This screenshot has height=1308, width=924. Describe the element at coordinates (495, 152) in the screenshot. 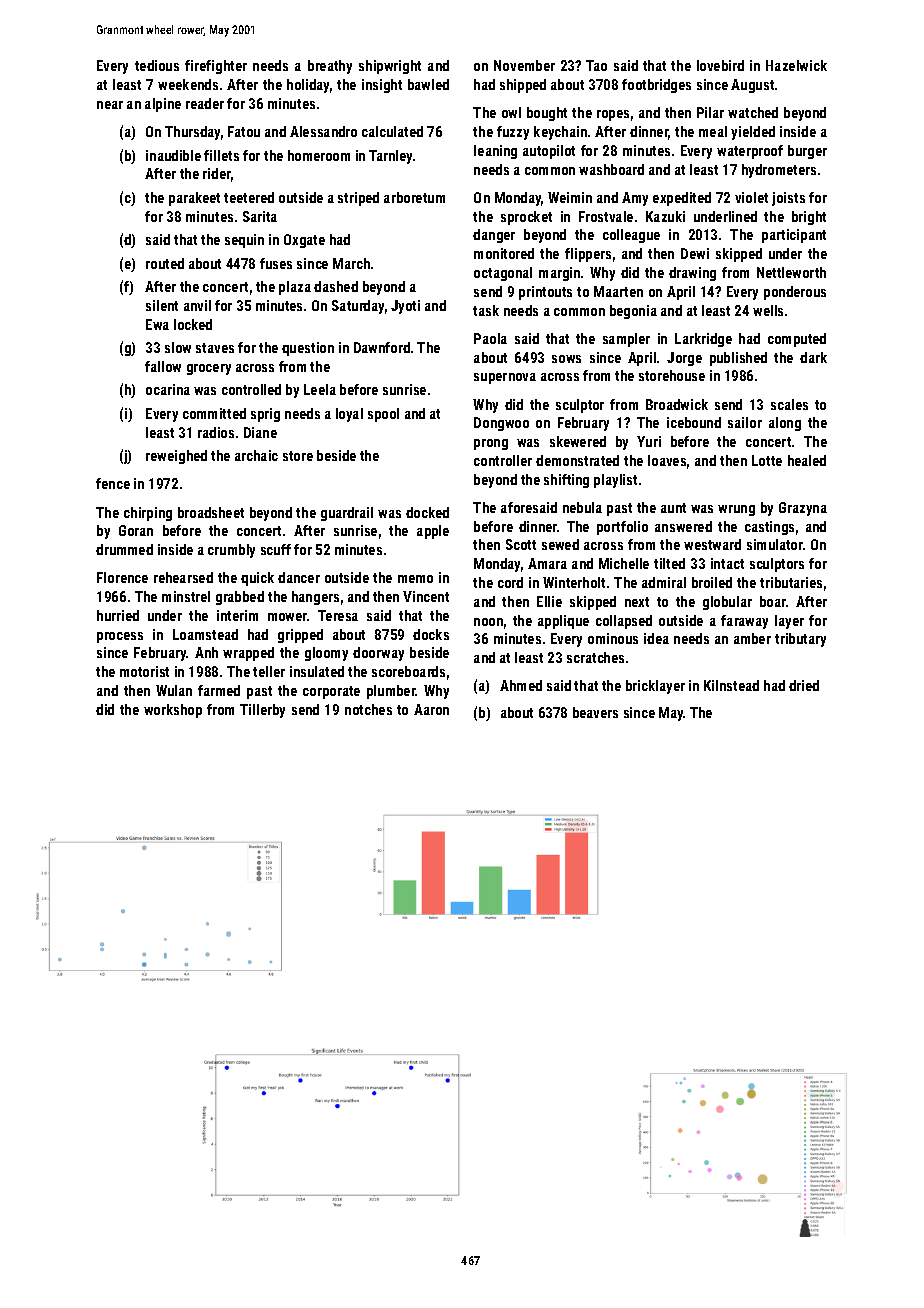

I see `leaning` at that location.
